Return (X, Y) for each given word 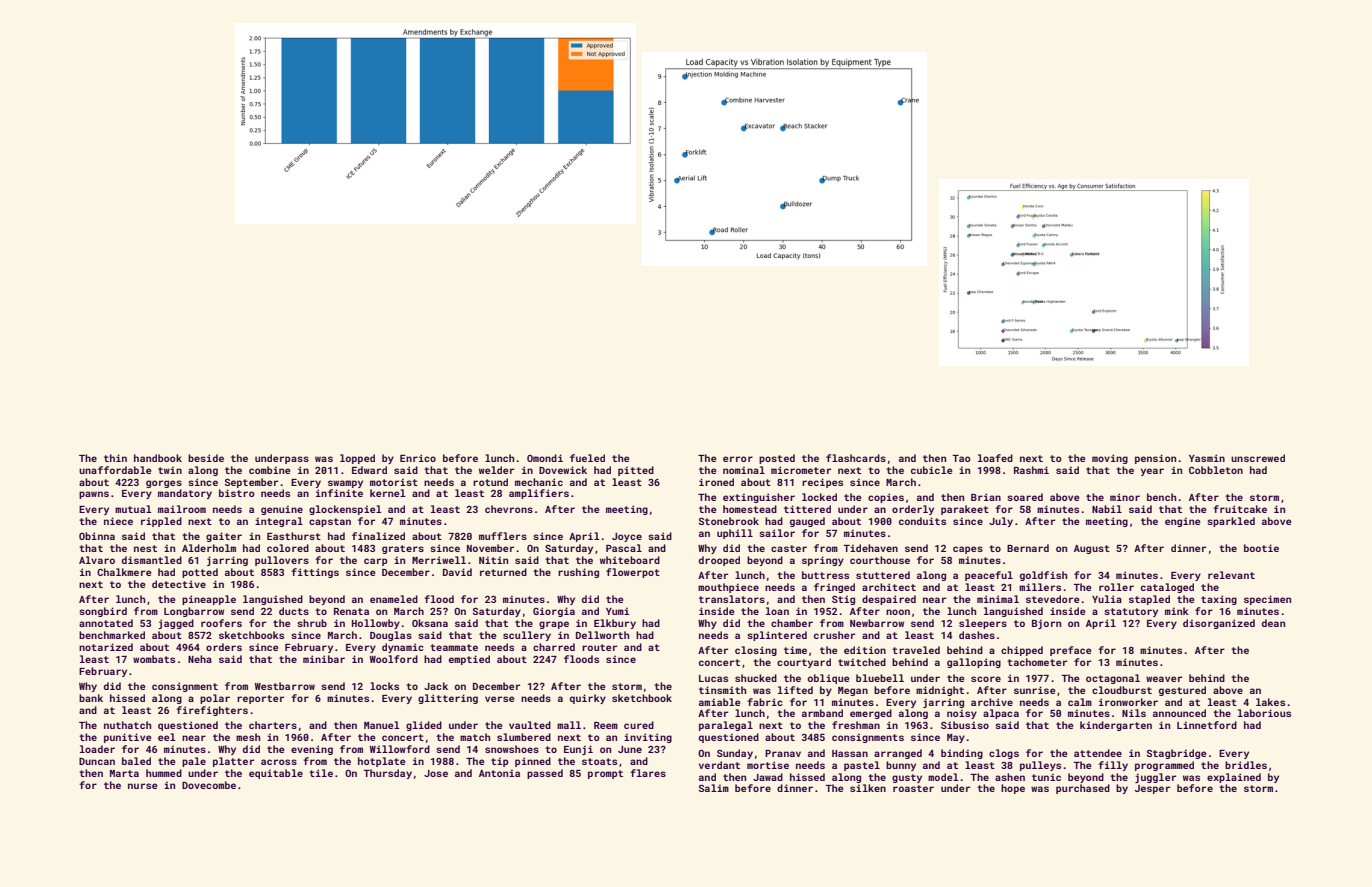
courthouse (880, 560)
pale (194, 762)
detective (179, 584)
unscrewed (1258, 458)
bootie (1261, 548)
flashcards (856, 458)
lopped (357, 459)
